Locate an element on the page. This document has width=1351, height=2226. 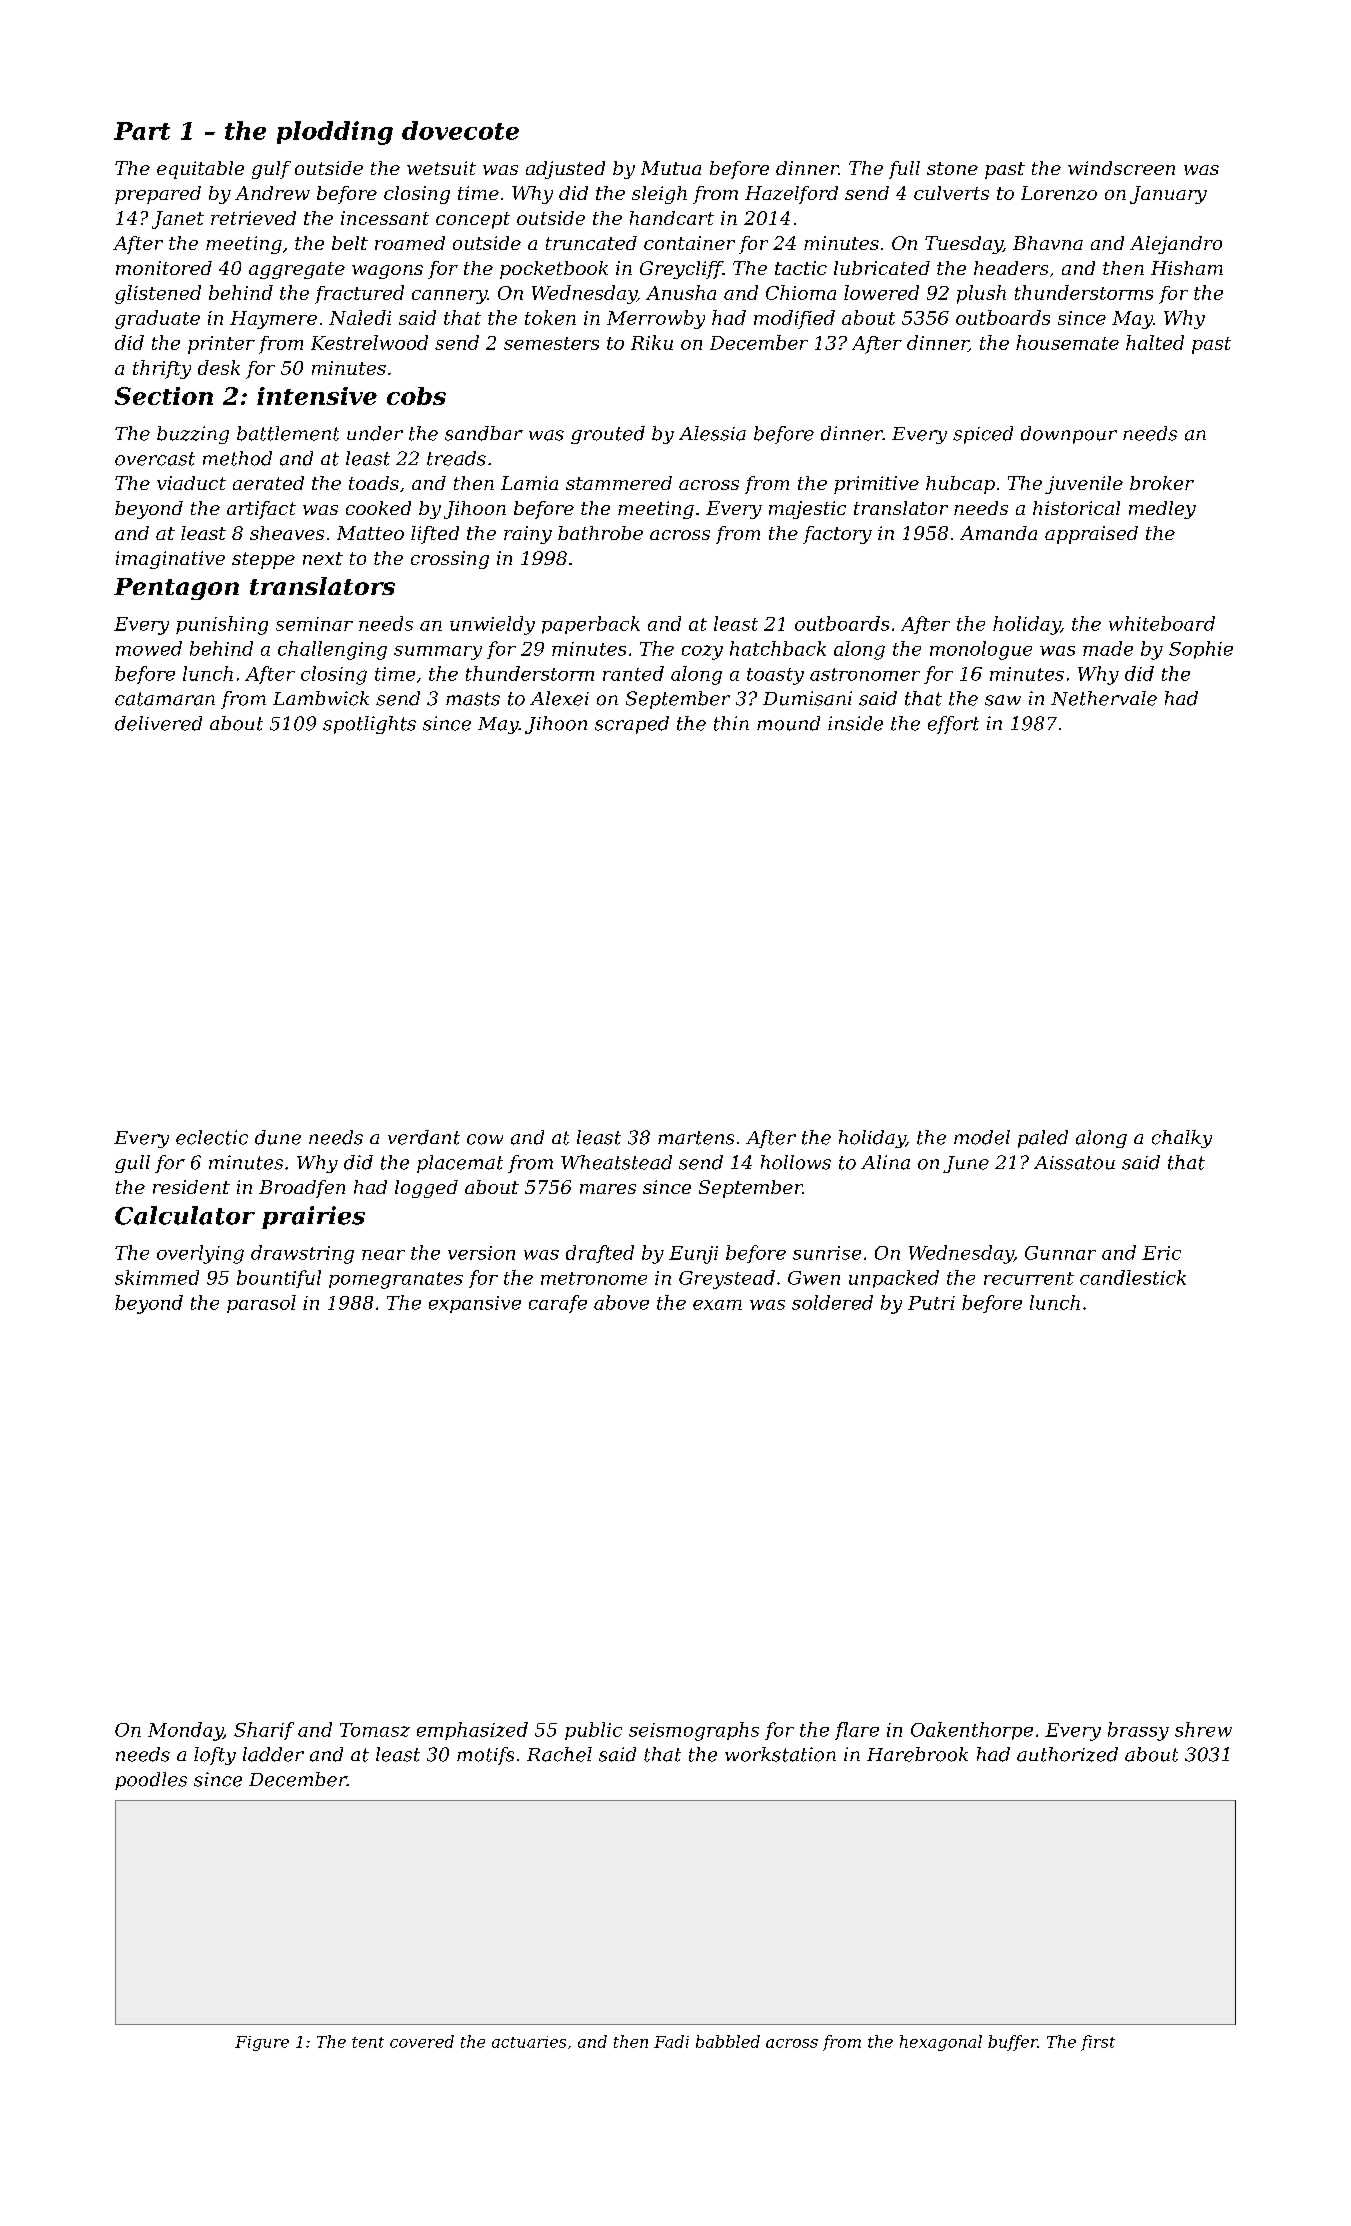
recurrent is located at coordinates (1029, 1278).
